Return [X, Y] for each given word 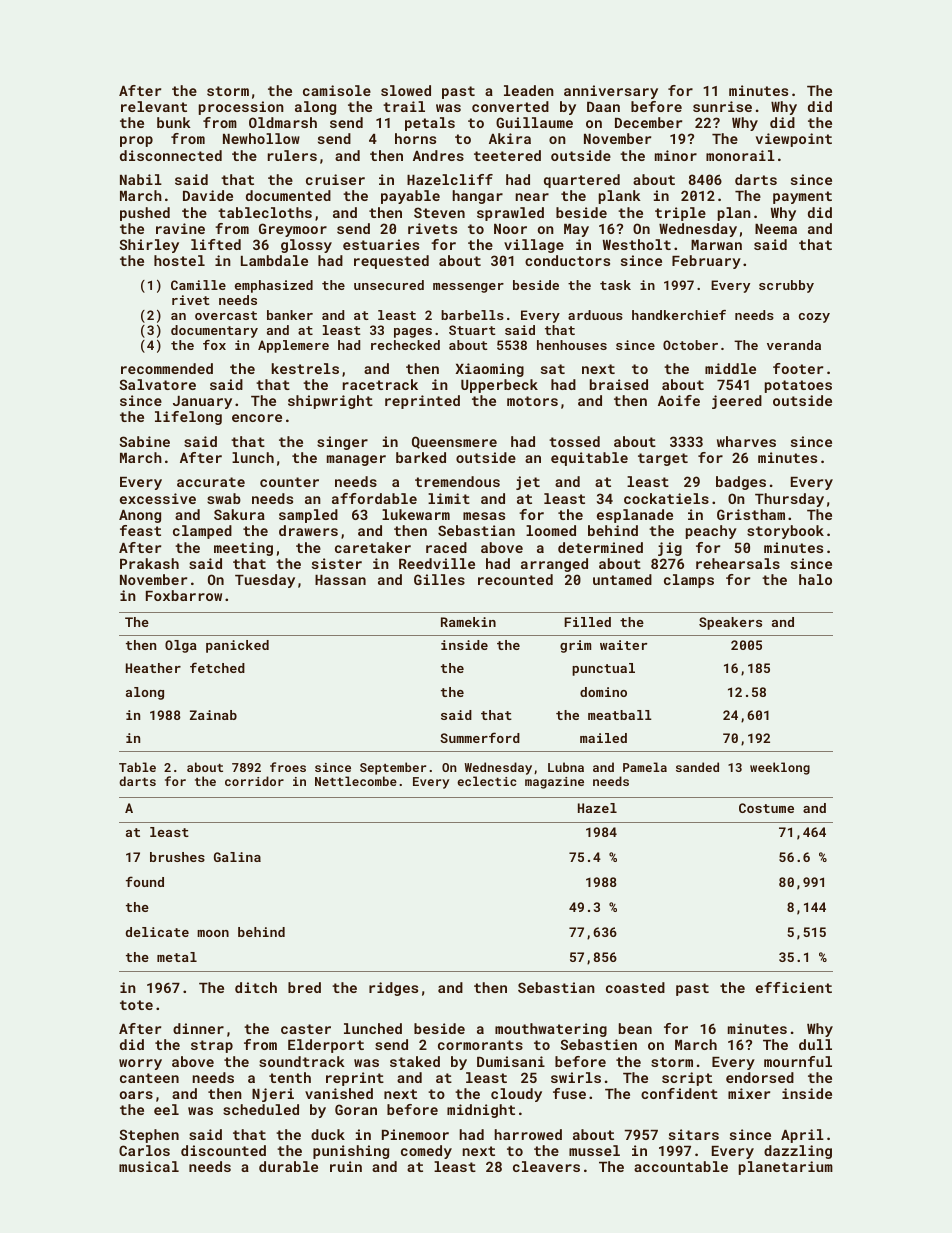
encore [257, 418]
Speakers [730, 623]
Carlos [144, 1150]
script [687, 1079]
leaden [529, 90]
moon [213, 933]
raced [446, 547]
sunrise [722, 106]
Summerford [480, 737]
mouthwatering [551, 1030]
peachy [711, 532]
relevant [154, 106]
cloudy [516, 1095]
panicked [237, 646]
